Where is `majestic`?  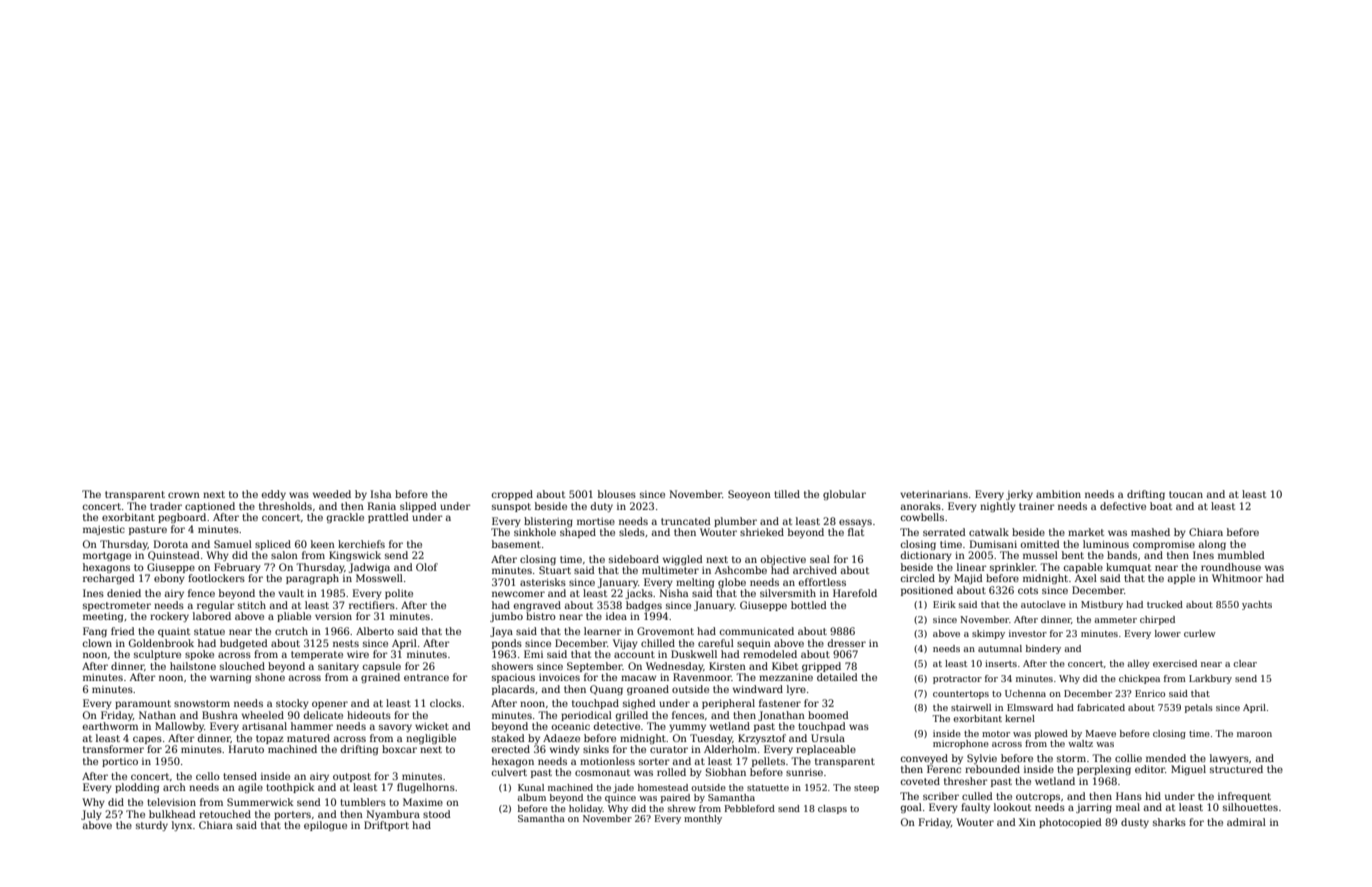 majestic is located at coordinates (104, 530).
